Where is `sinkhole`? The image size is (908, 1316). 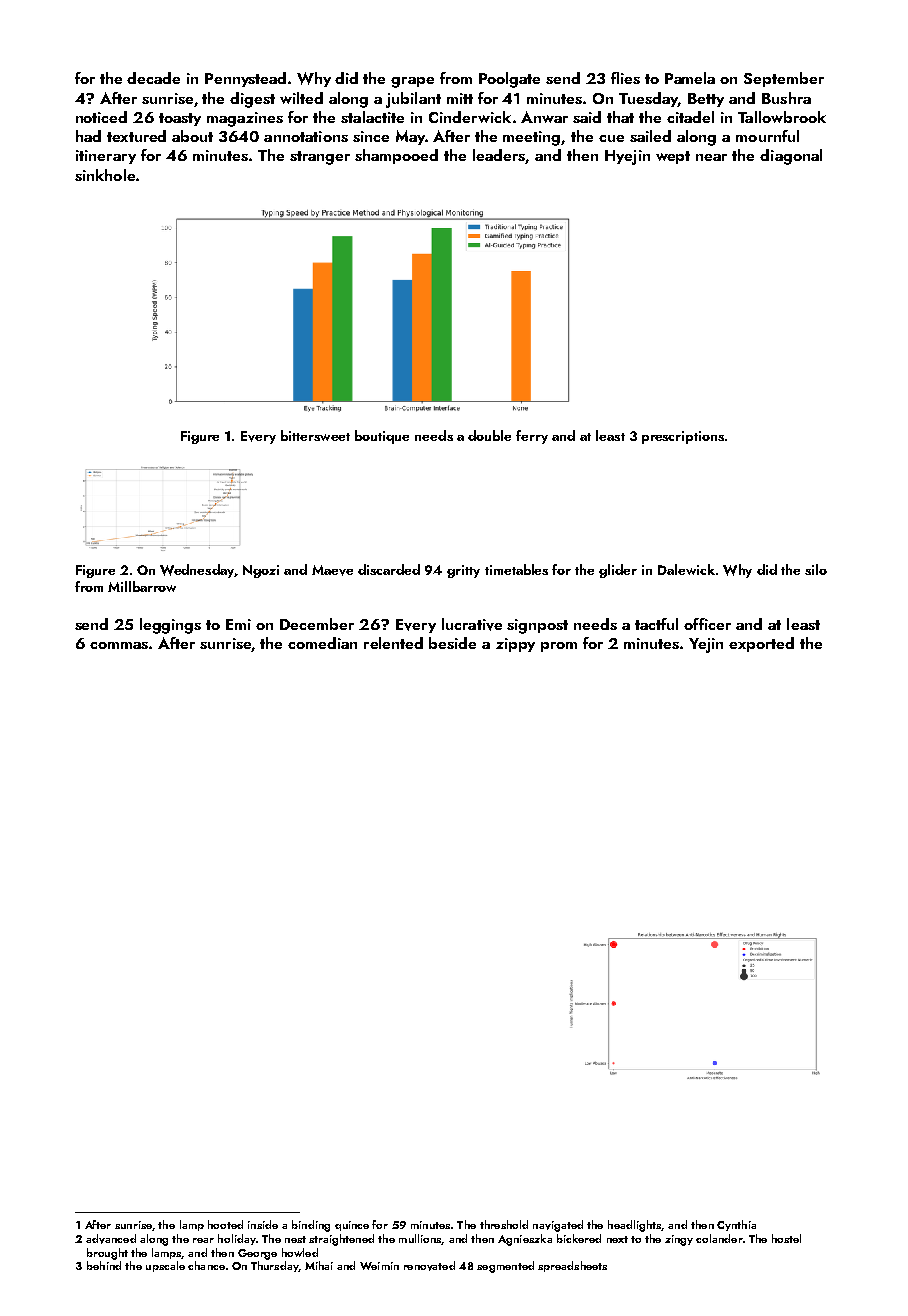
sinkhole is located at coordinates (105, 175).
